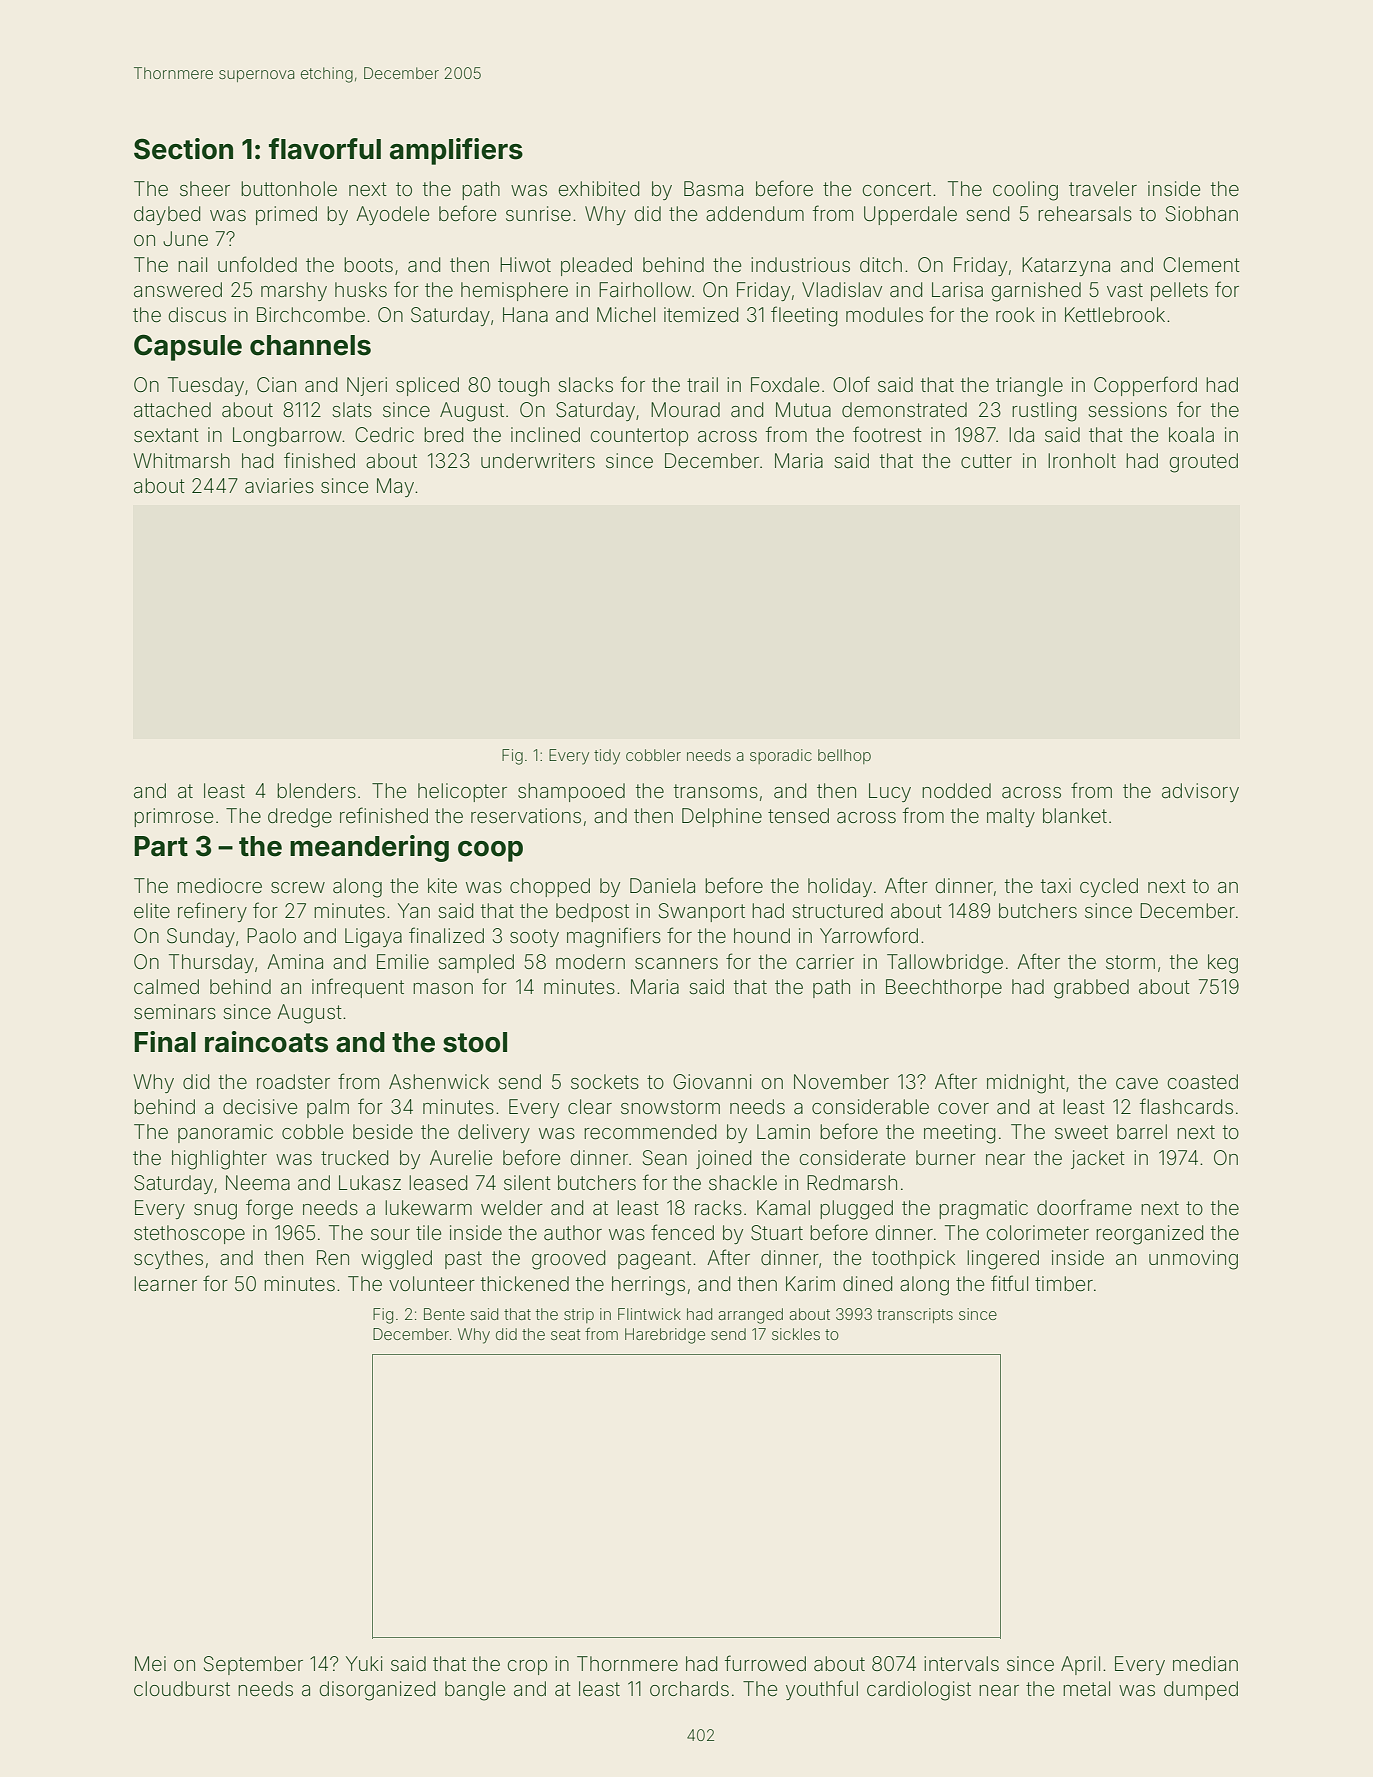 This page has height=1777, width=1373. What do you see at coordinates (1125, 290) in the page?
I see `vast` at bounding box center [1125, 290].
